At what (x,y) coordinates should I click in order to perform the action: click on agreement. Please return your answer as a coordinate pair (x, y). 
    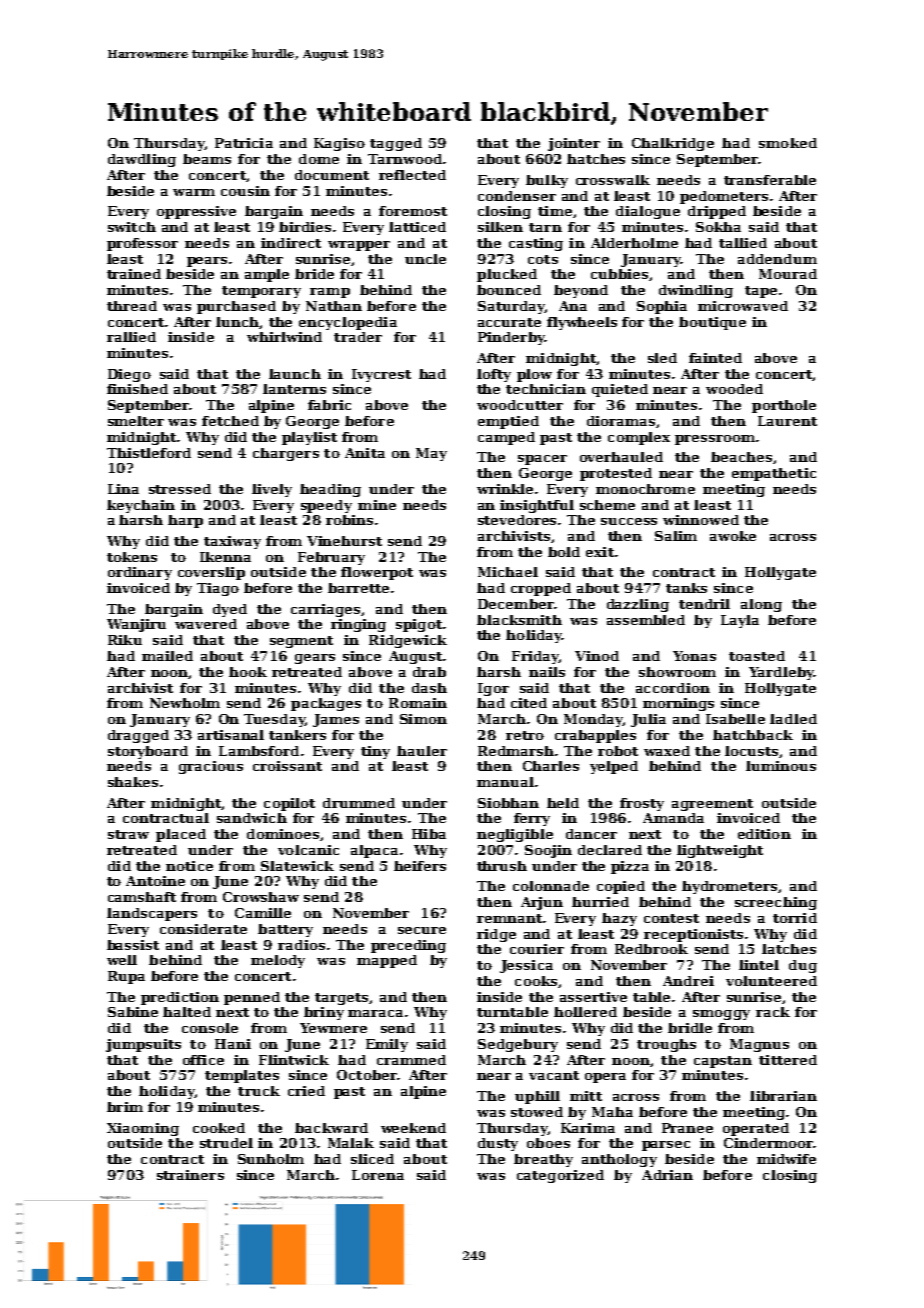
    Looking at the image, I should click on (712, 805).
